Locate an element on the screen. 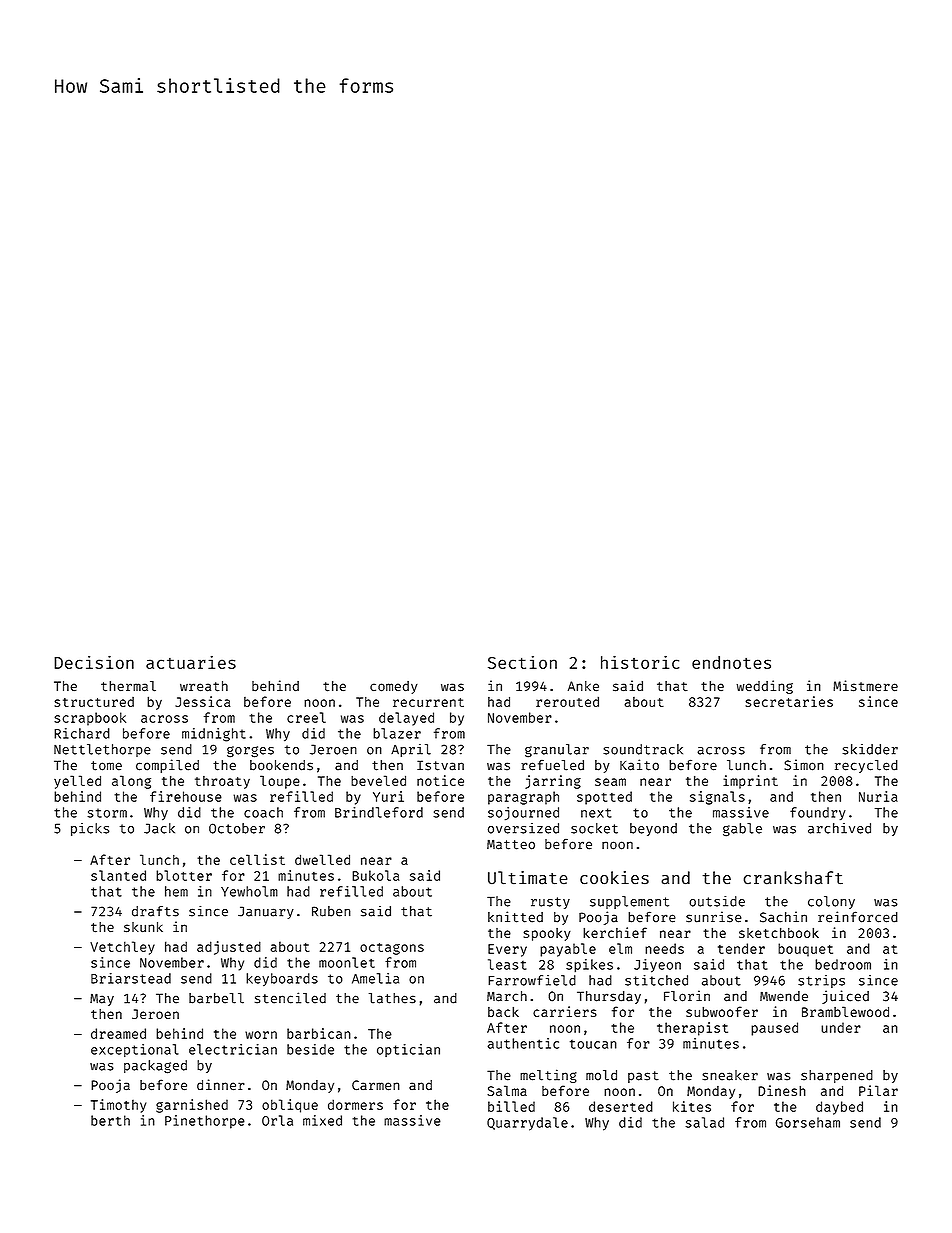  gable is located at coordinates (742, 830).
